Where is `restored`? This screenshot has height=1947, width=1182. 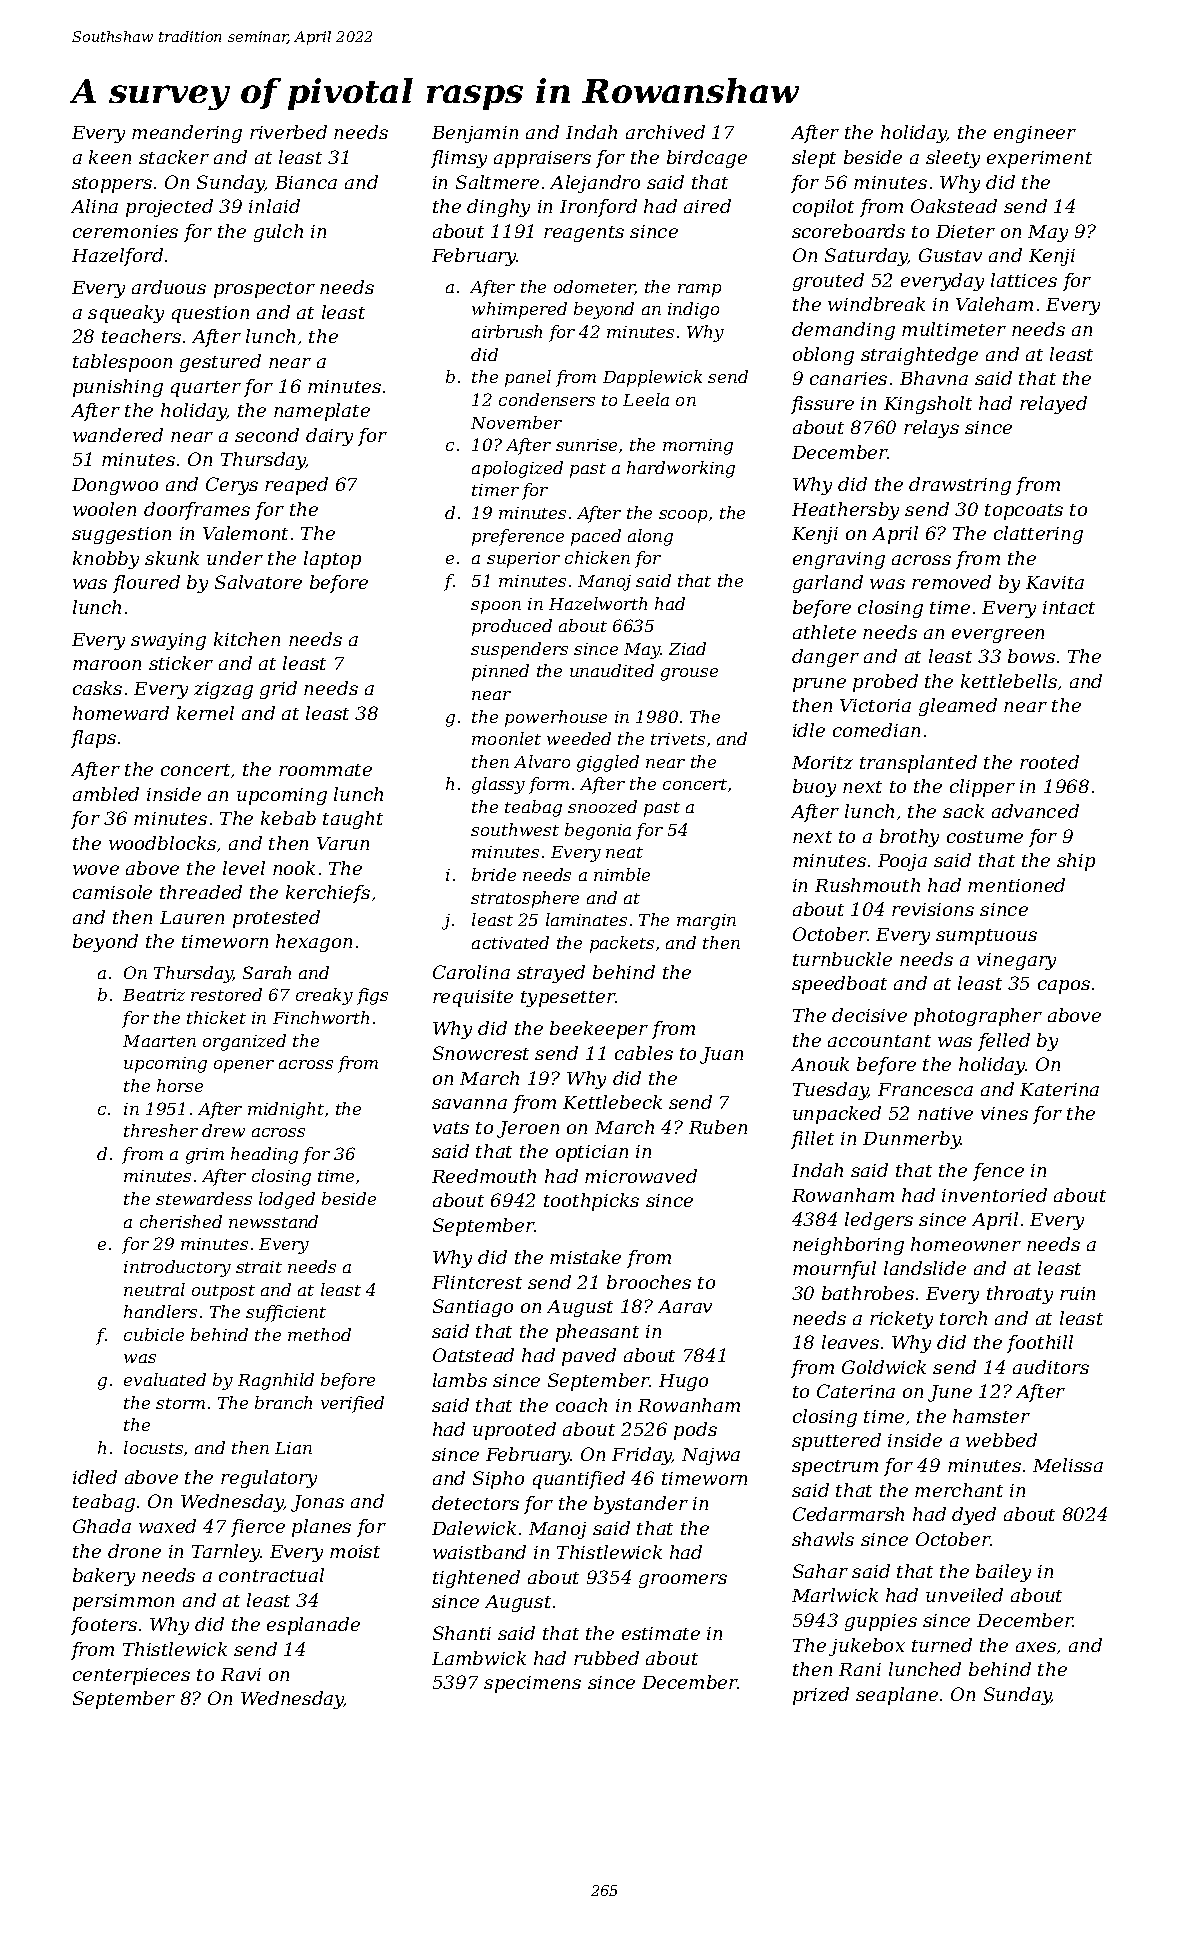 restored is located at coordinates (226, 994).
